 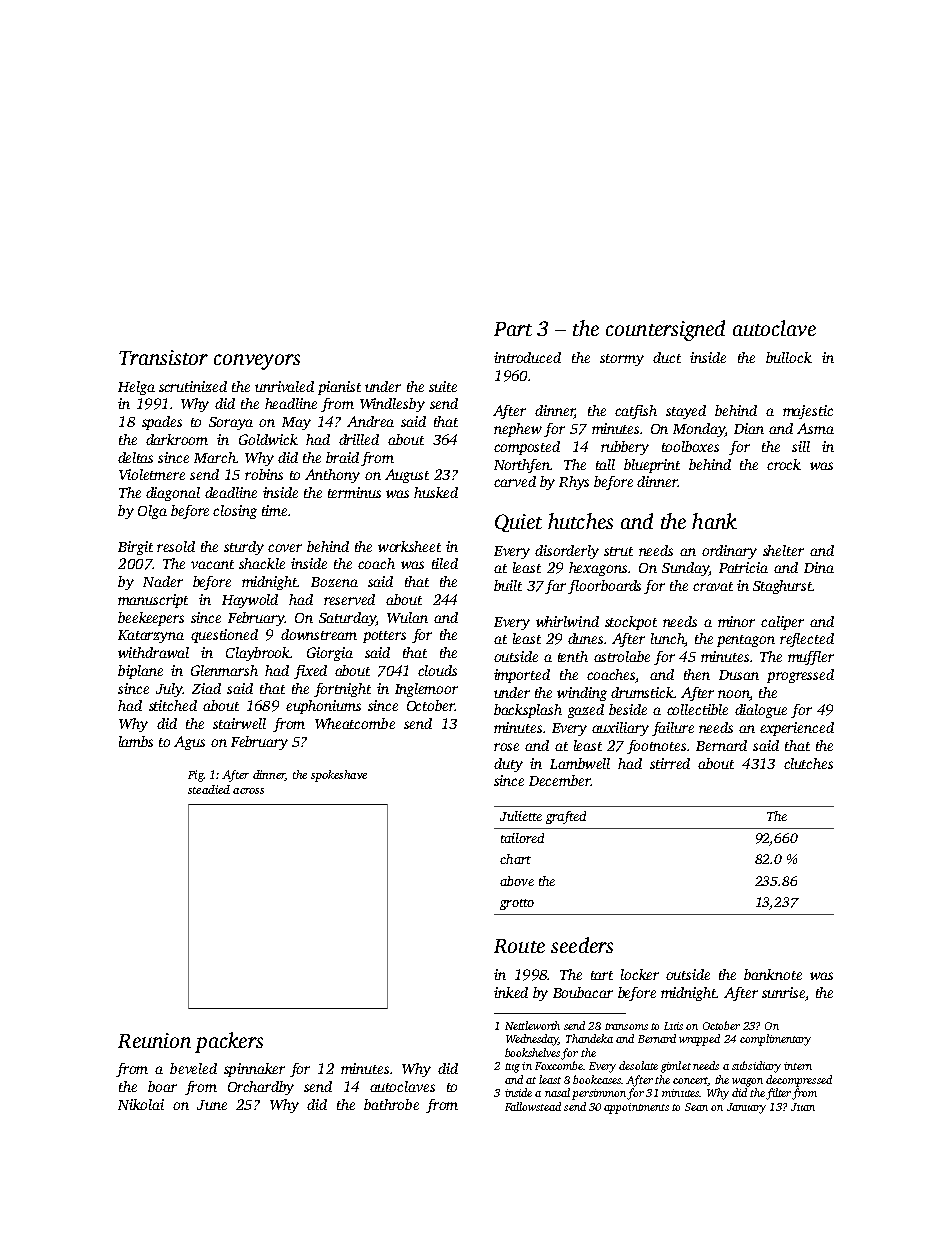 I want to click on rose, so click(x=506, y=747).
